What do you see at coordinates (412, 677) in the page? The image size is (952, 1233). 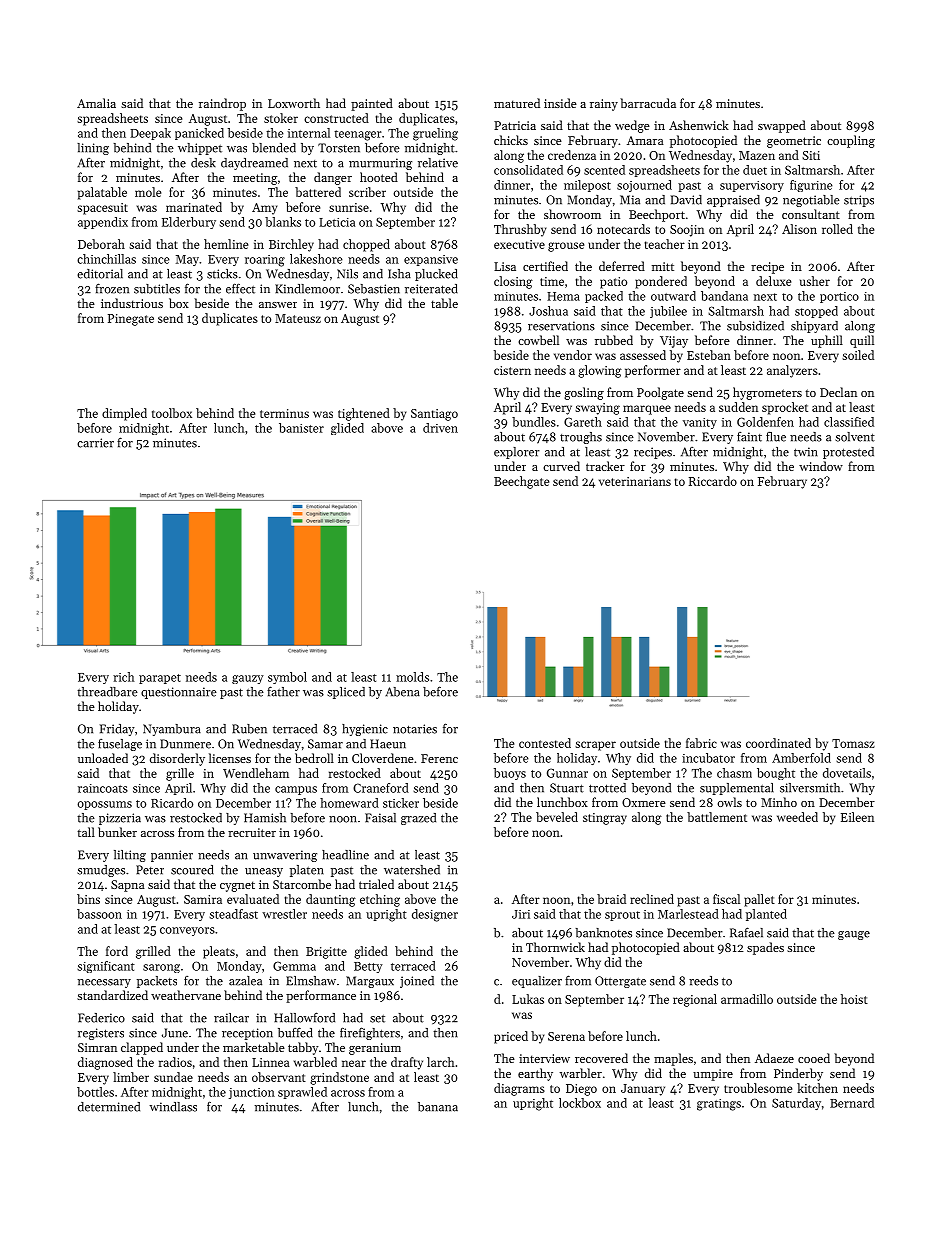 I see `molds` at bounding box center [412, 677].
